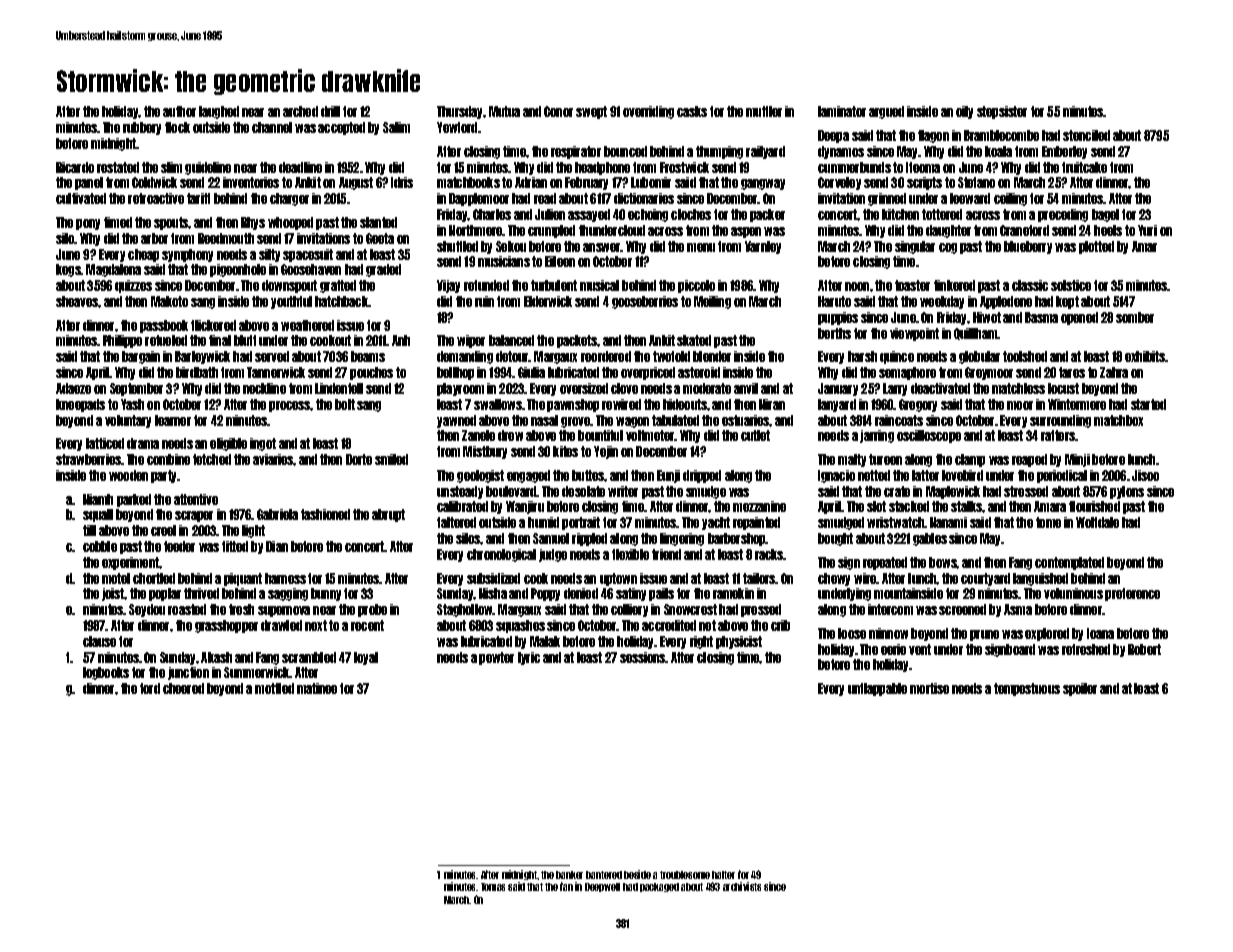 The image size is (1233, 952). What do you see at coordinates (962, 609) in the screenshot?
I see `screened` at bounding box center [962, 609].
